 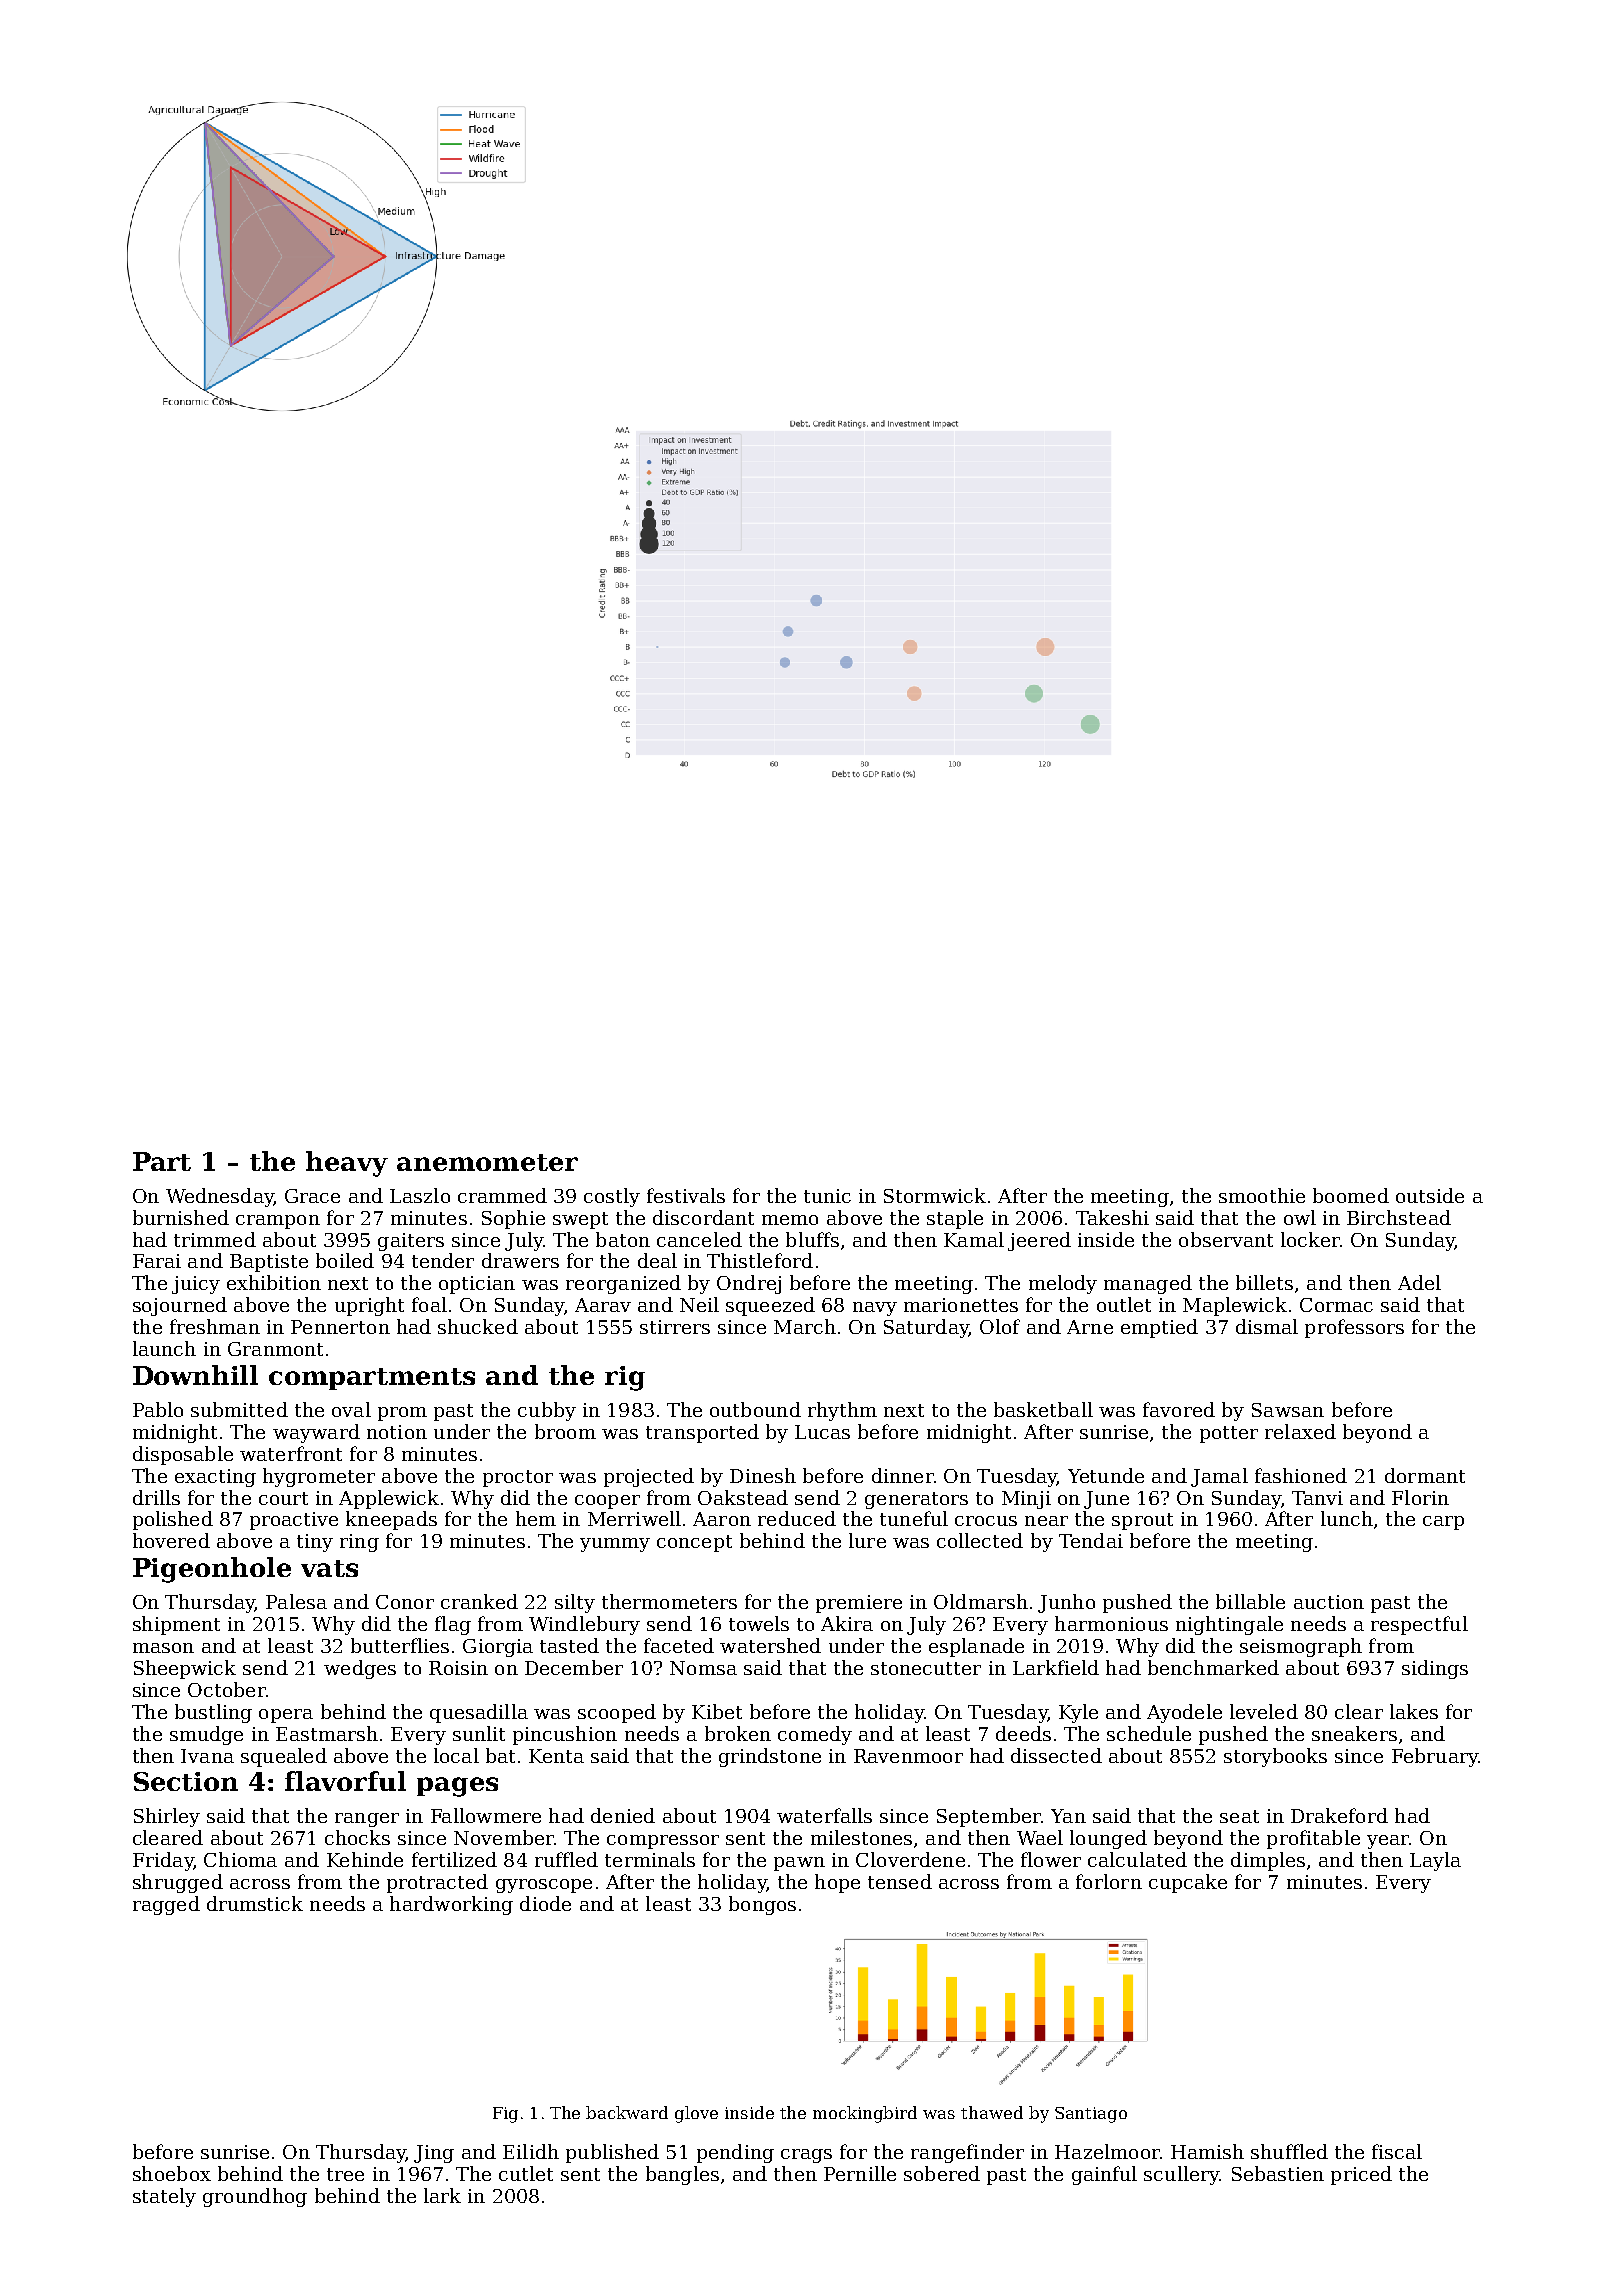 What do you see at coordinates (992, 2112) in the page?
I see `thawed` at bounding box center [992, 2112].
